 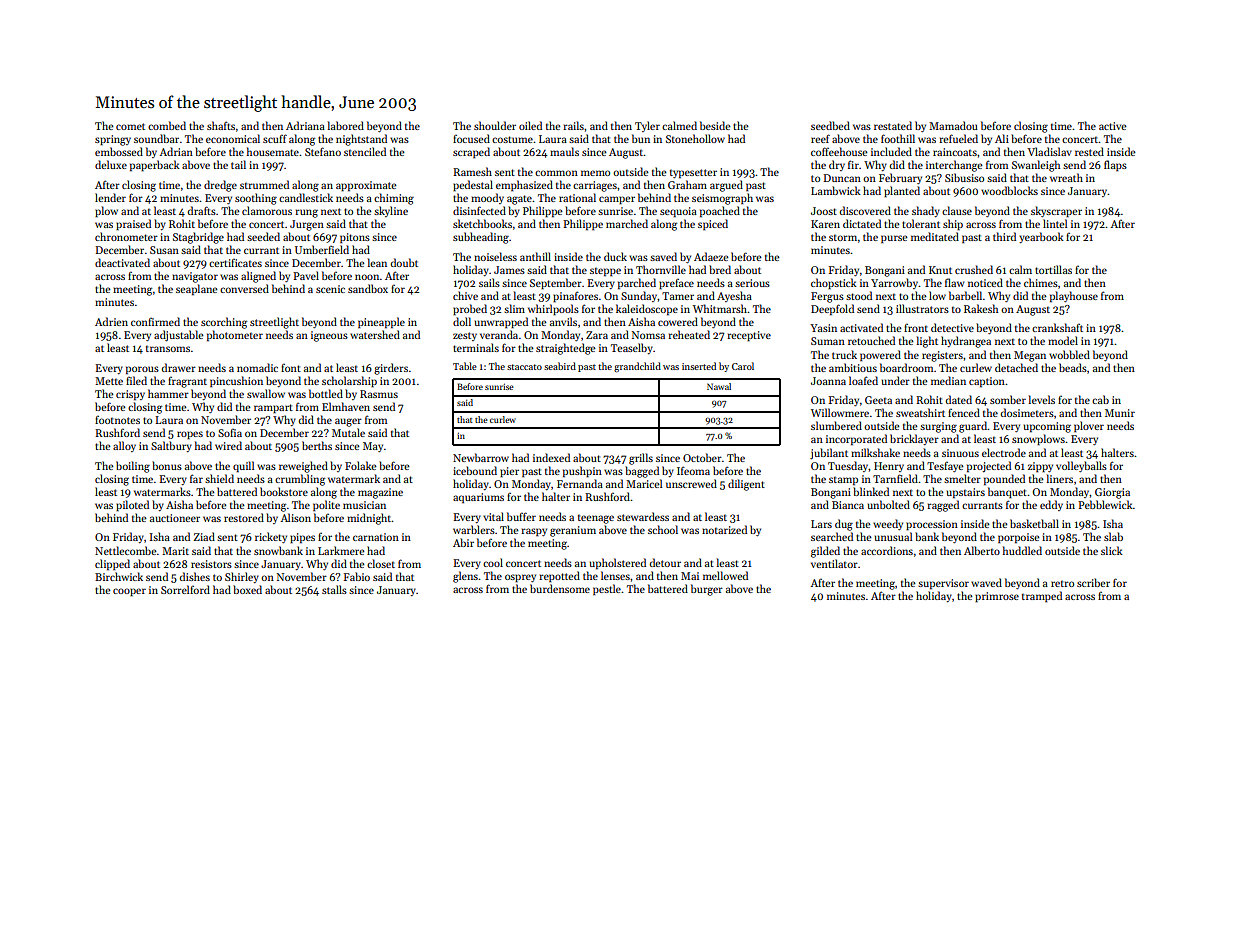 I want to click on crumbling, so click(x=300, y=480).
